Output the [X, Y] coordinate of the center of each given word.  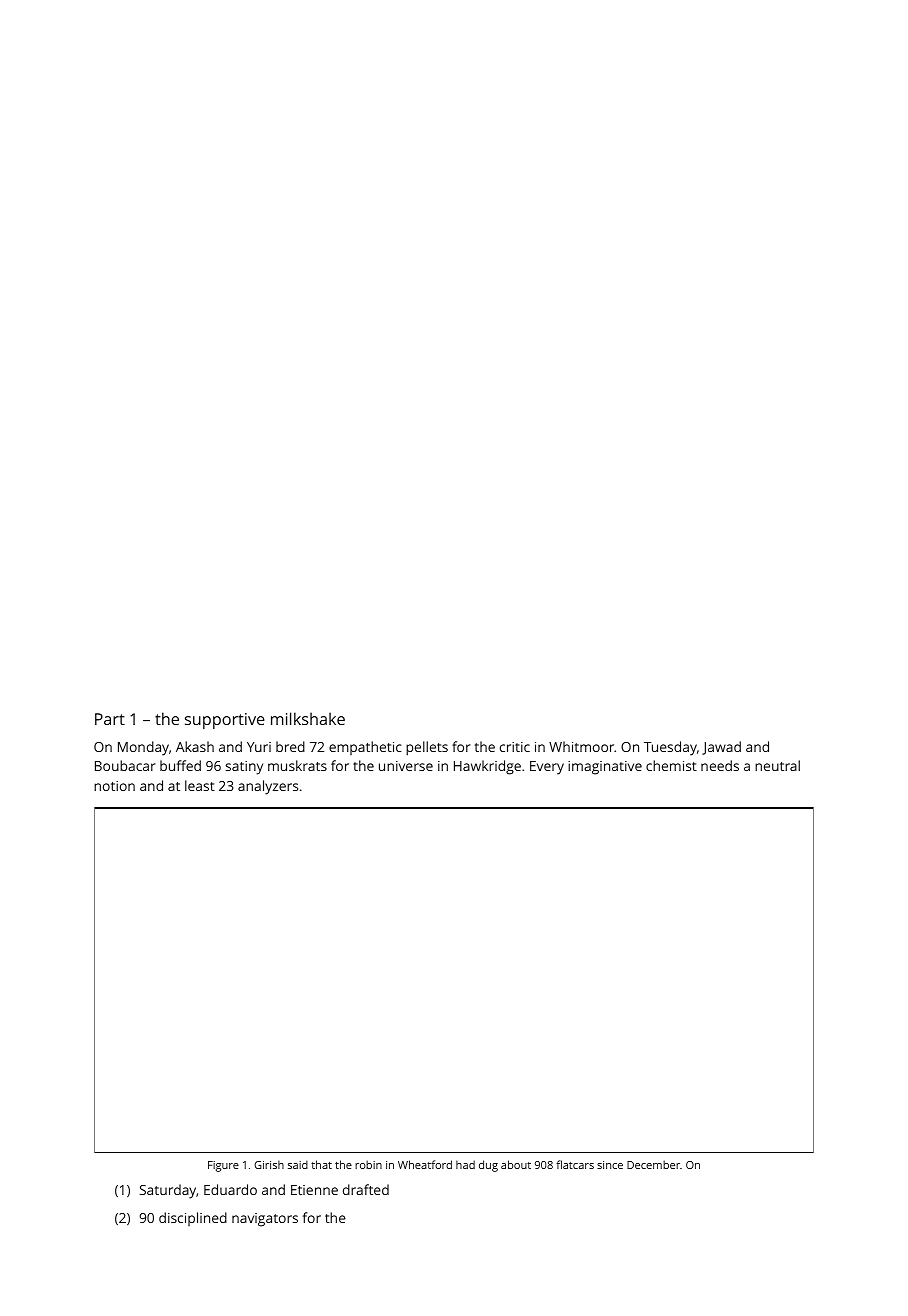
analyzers [268, 787]
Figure [223, 1166]
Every [547, 768]
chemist [671, 765]
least [200, 785]
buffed [180, 765]
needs [720, 765]
